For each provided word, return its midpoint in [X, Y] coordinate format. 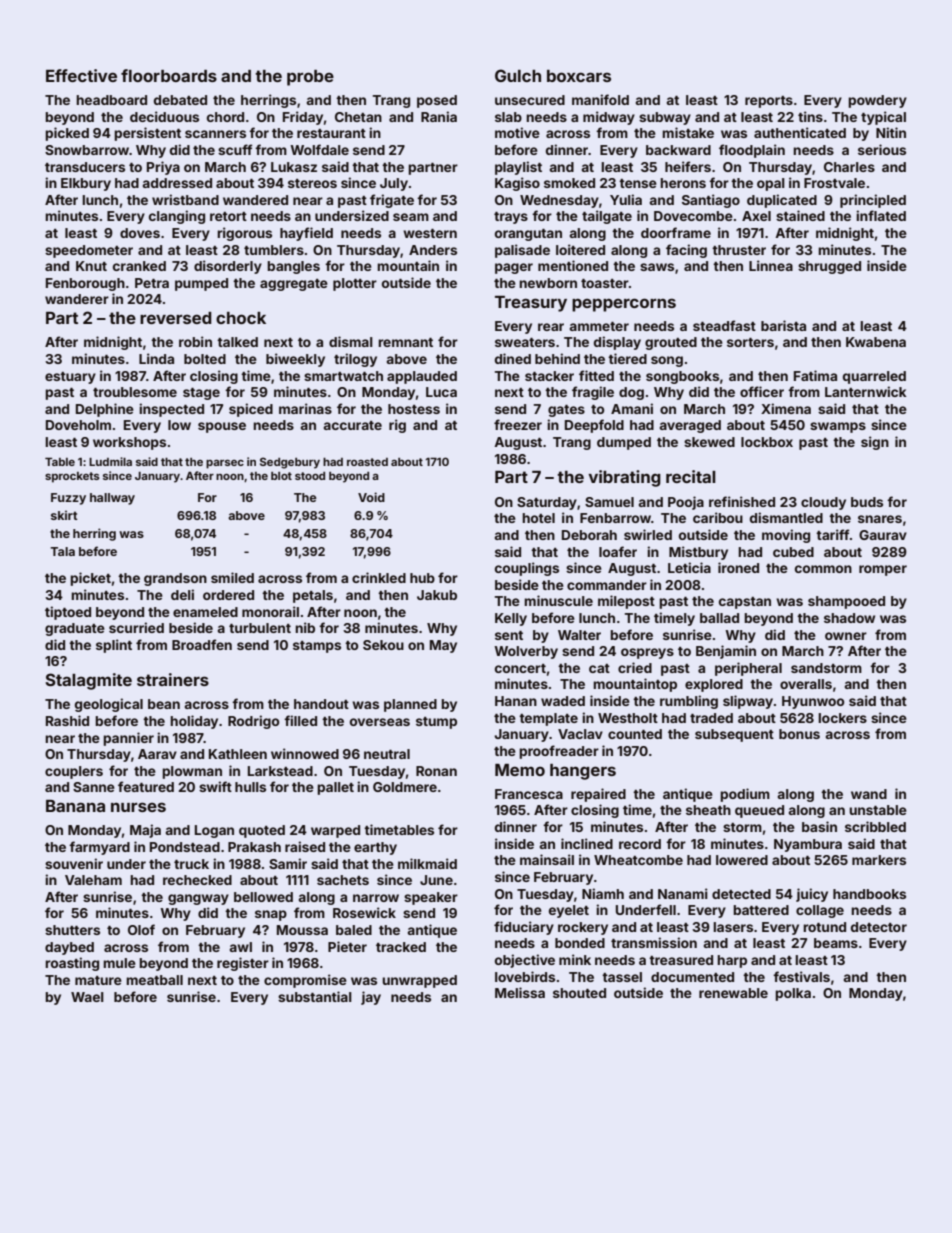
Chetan [358, 117]
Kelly [511, 619]
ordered [228, 595]
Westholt [628, 718]
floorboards [169, 75]
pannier [128, 739]
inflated [881, 215]
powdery [877, 101]
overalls [806, 684]
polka [793, 994]
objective [525, 961]
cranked [139, 266]
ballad [719, 618]
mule [119, 963]
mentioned [573, 265]
